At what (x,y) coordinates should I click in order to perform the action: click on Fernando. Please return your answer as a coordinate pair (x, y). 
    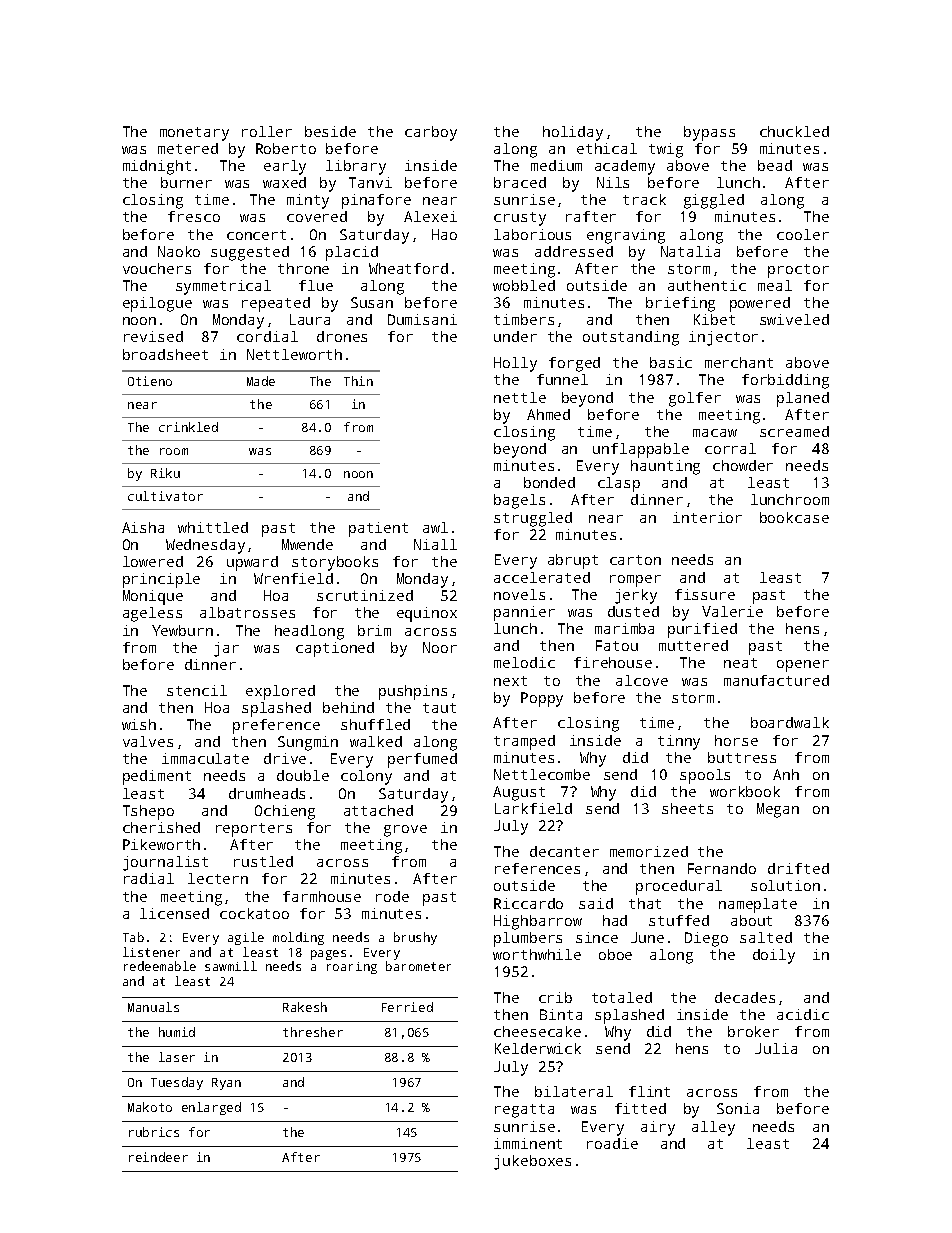
    Looking at the image, I should click on (722, 868).
